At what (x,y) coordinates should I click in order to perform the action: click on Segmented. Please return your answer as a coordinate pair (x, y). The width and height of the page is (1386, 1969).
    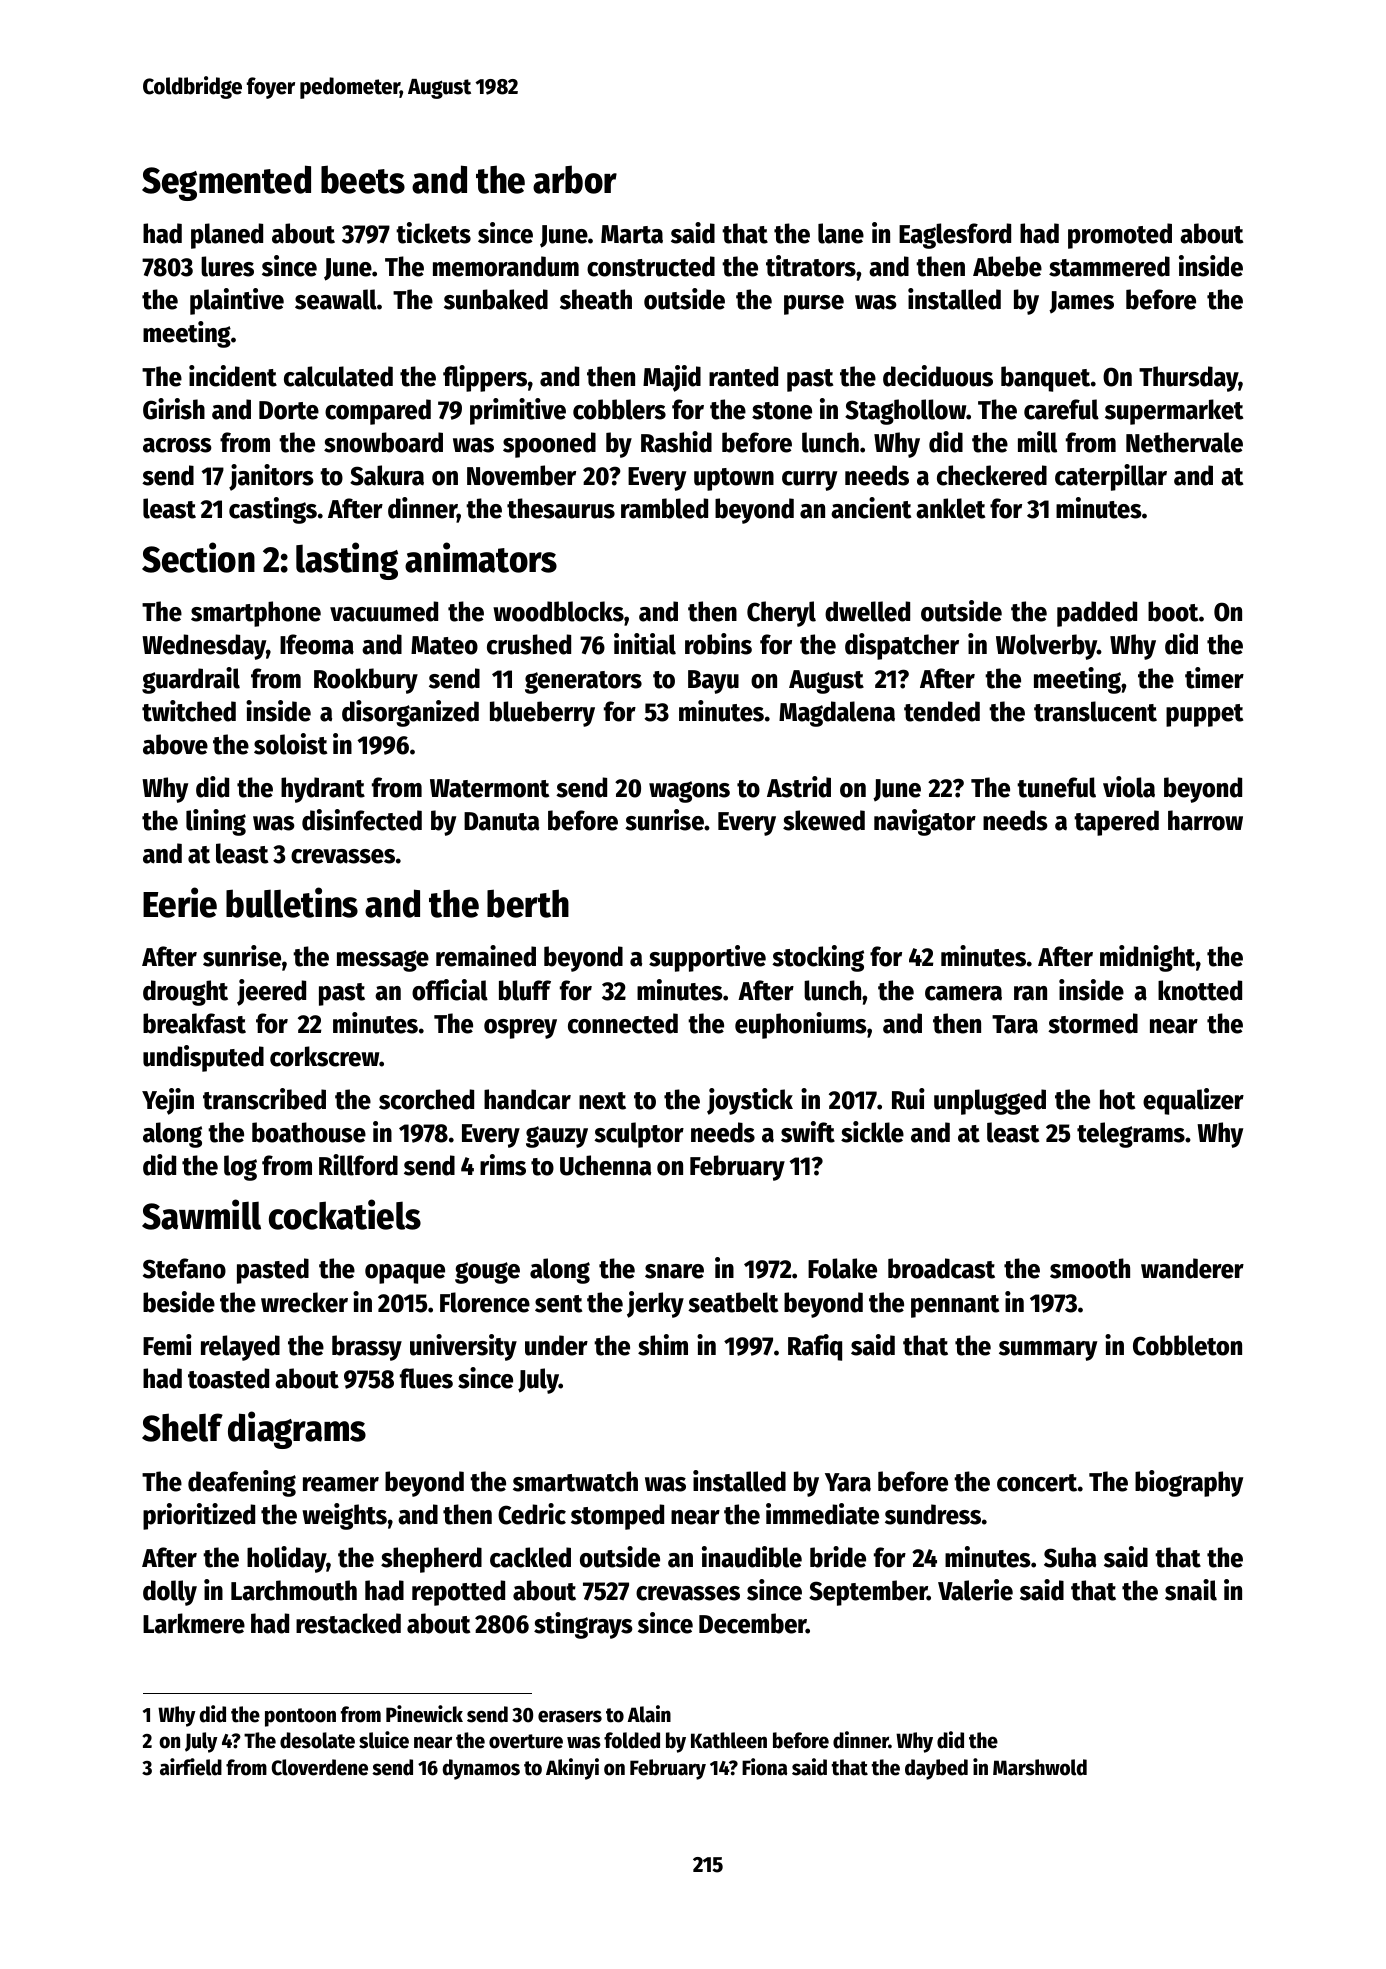
    Looking at the image, I should click on (226, 183).
